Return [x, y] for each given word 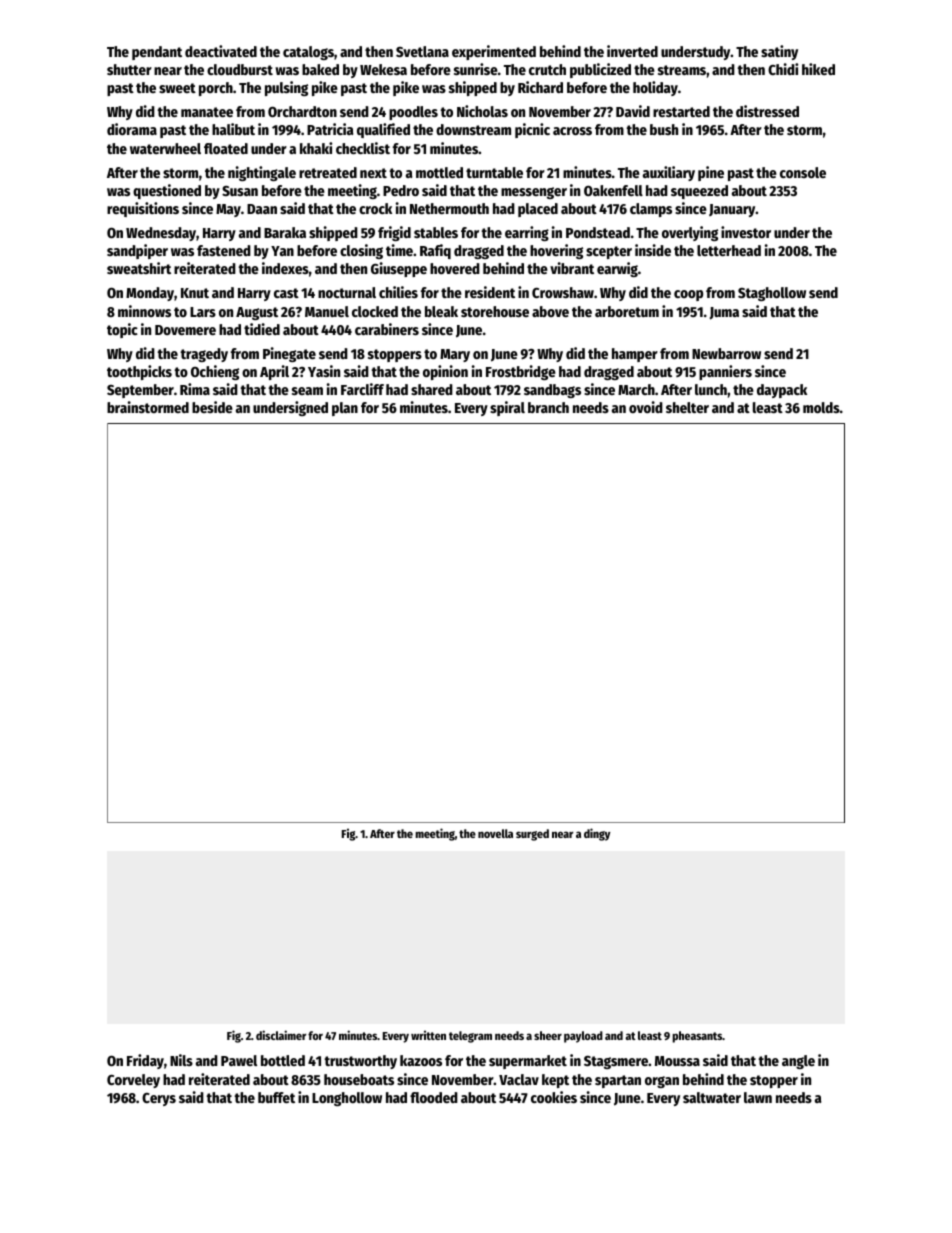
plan [345, 409]
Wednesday [161, 234]
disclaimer [281, 1035]
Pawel [239, 1060]
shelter [687, 407]
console [803, 172]
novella [495, 833]
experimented [494, 52]
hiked [818, 69]
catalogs [308, 53]
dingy [597, 834]
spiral [507, 408]
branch [548, 407]
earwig [617, 269]
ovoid [646, 407]
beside [212, 407]
